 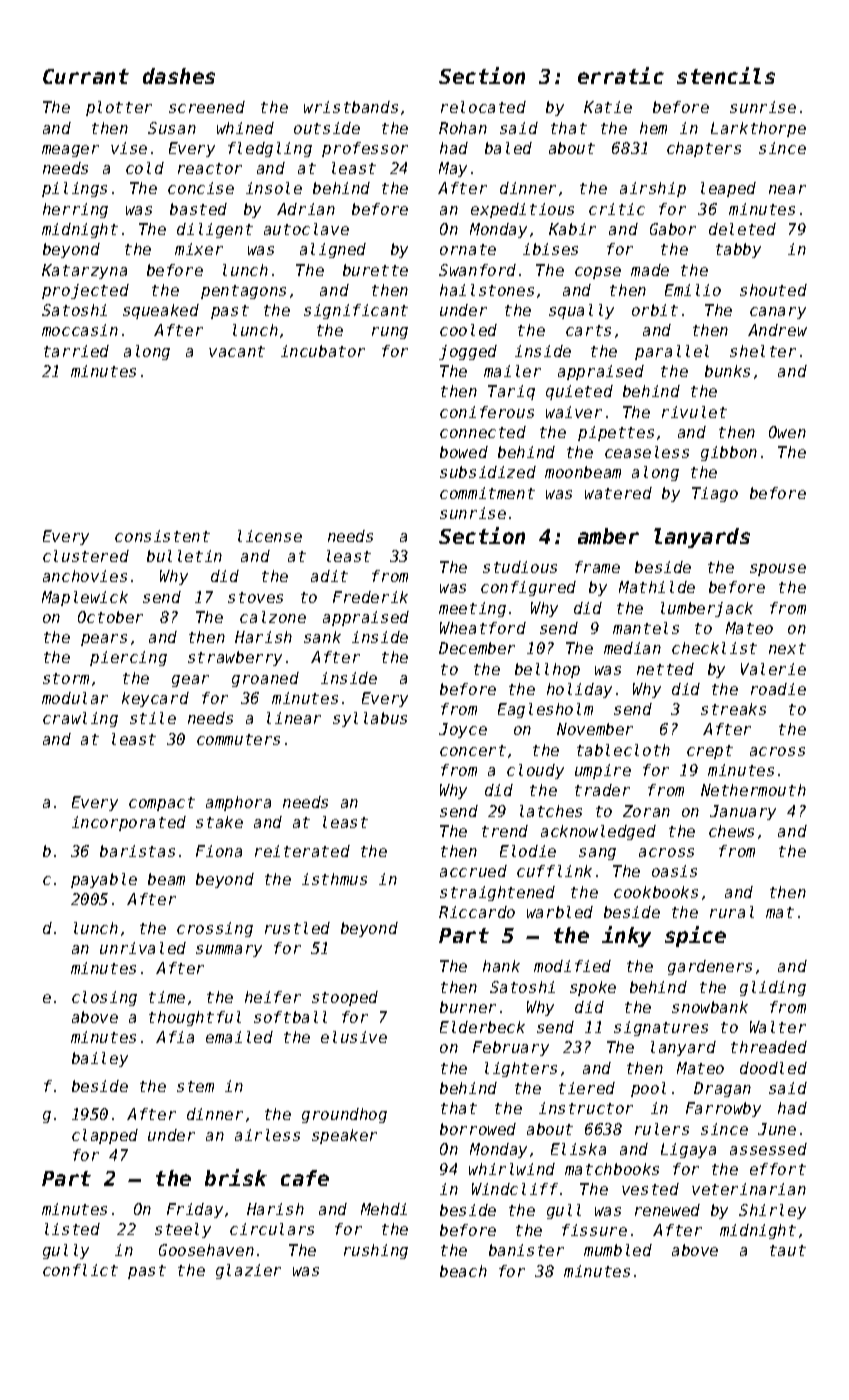 I want to click on stem, so click(x=195, y=1086).
